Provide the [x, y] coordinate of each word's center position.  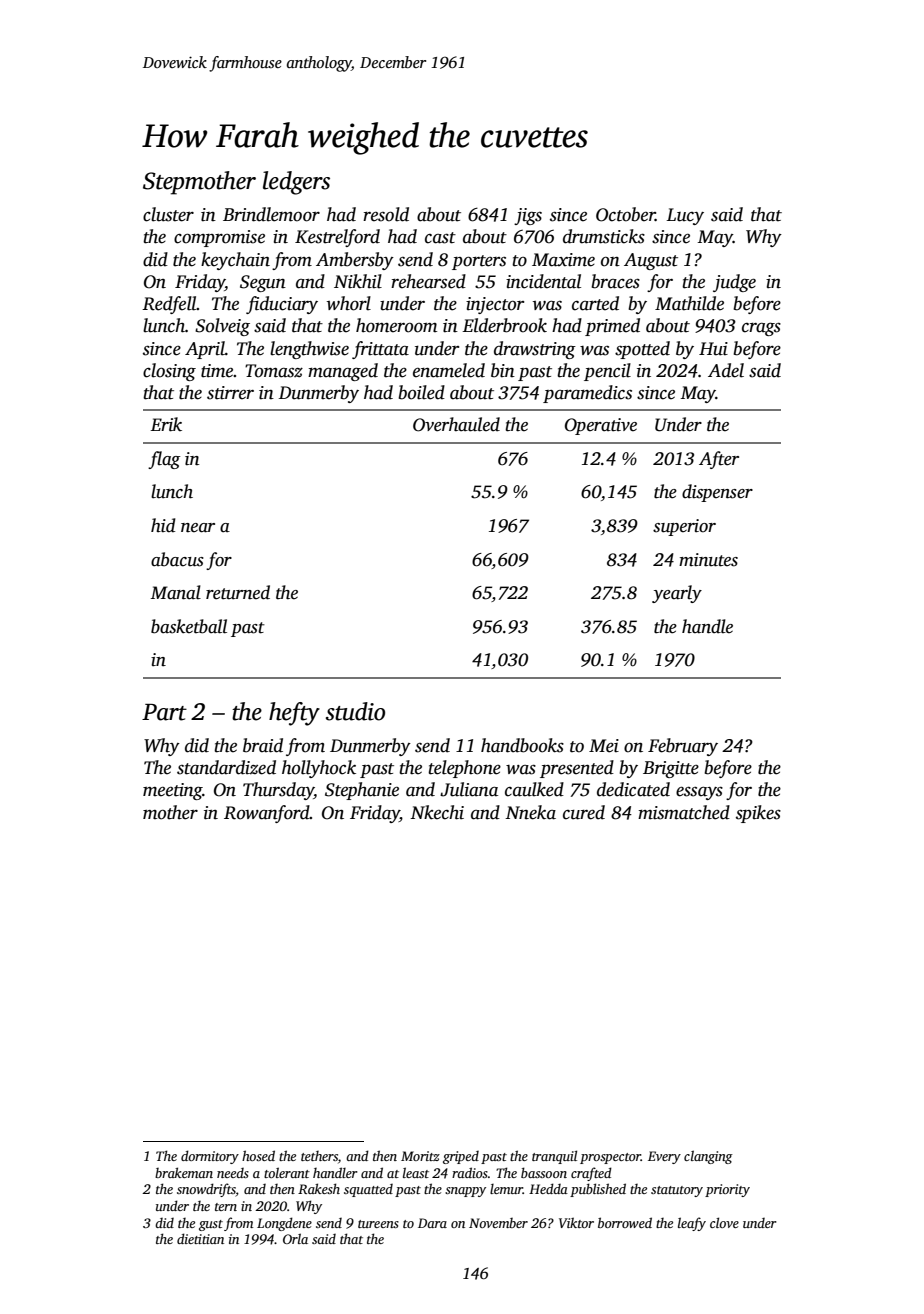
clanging [708, 1157]
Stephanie [362, 791]
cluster [168, 214]
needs [233, 1173]
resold [386, 214]
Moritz [420, 1156]
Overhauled [456, 424]
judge [734, 283]
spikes [758, 814]
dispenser [717, 493]
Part [164, 712]
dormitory [210, 1157]
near [198, 528]
